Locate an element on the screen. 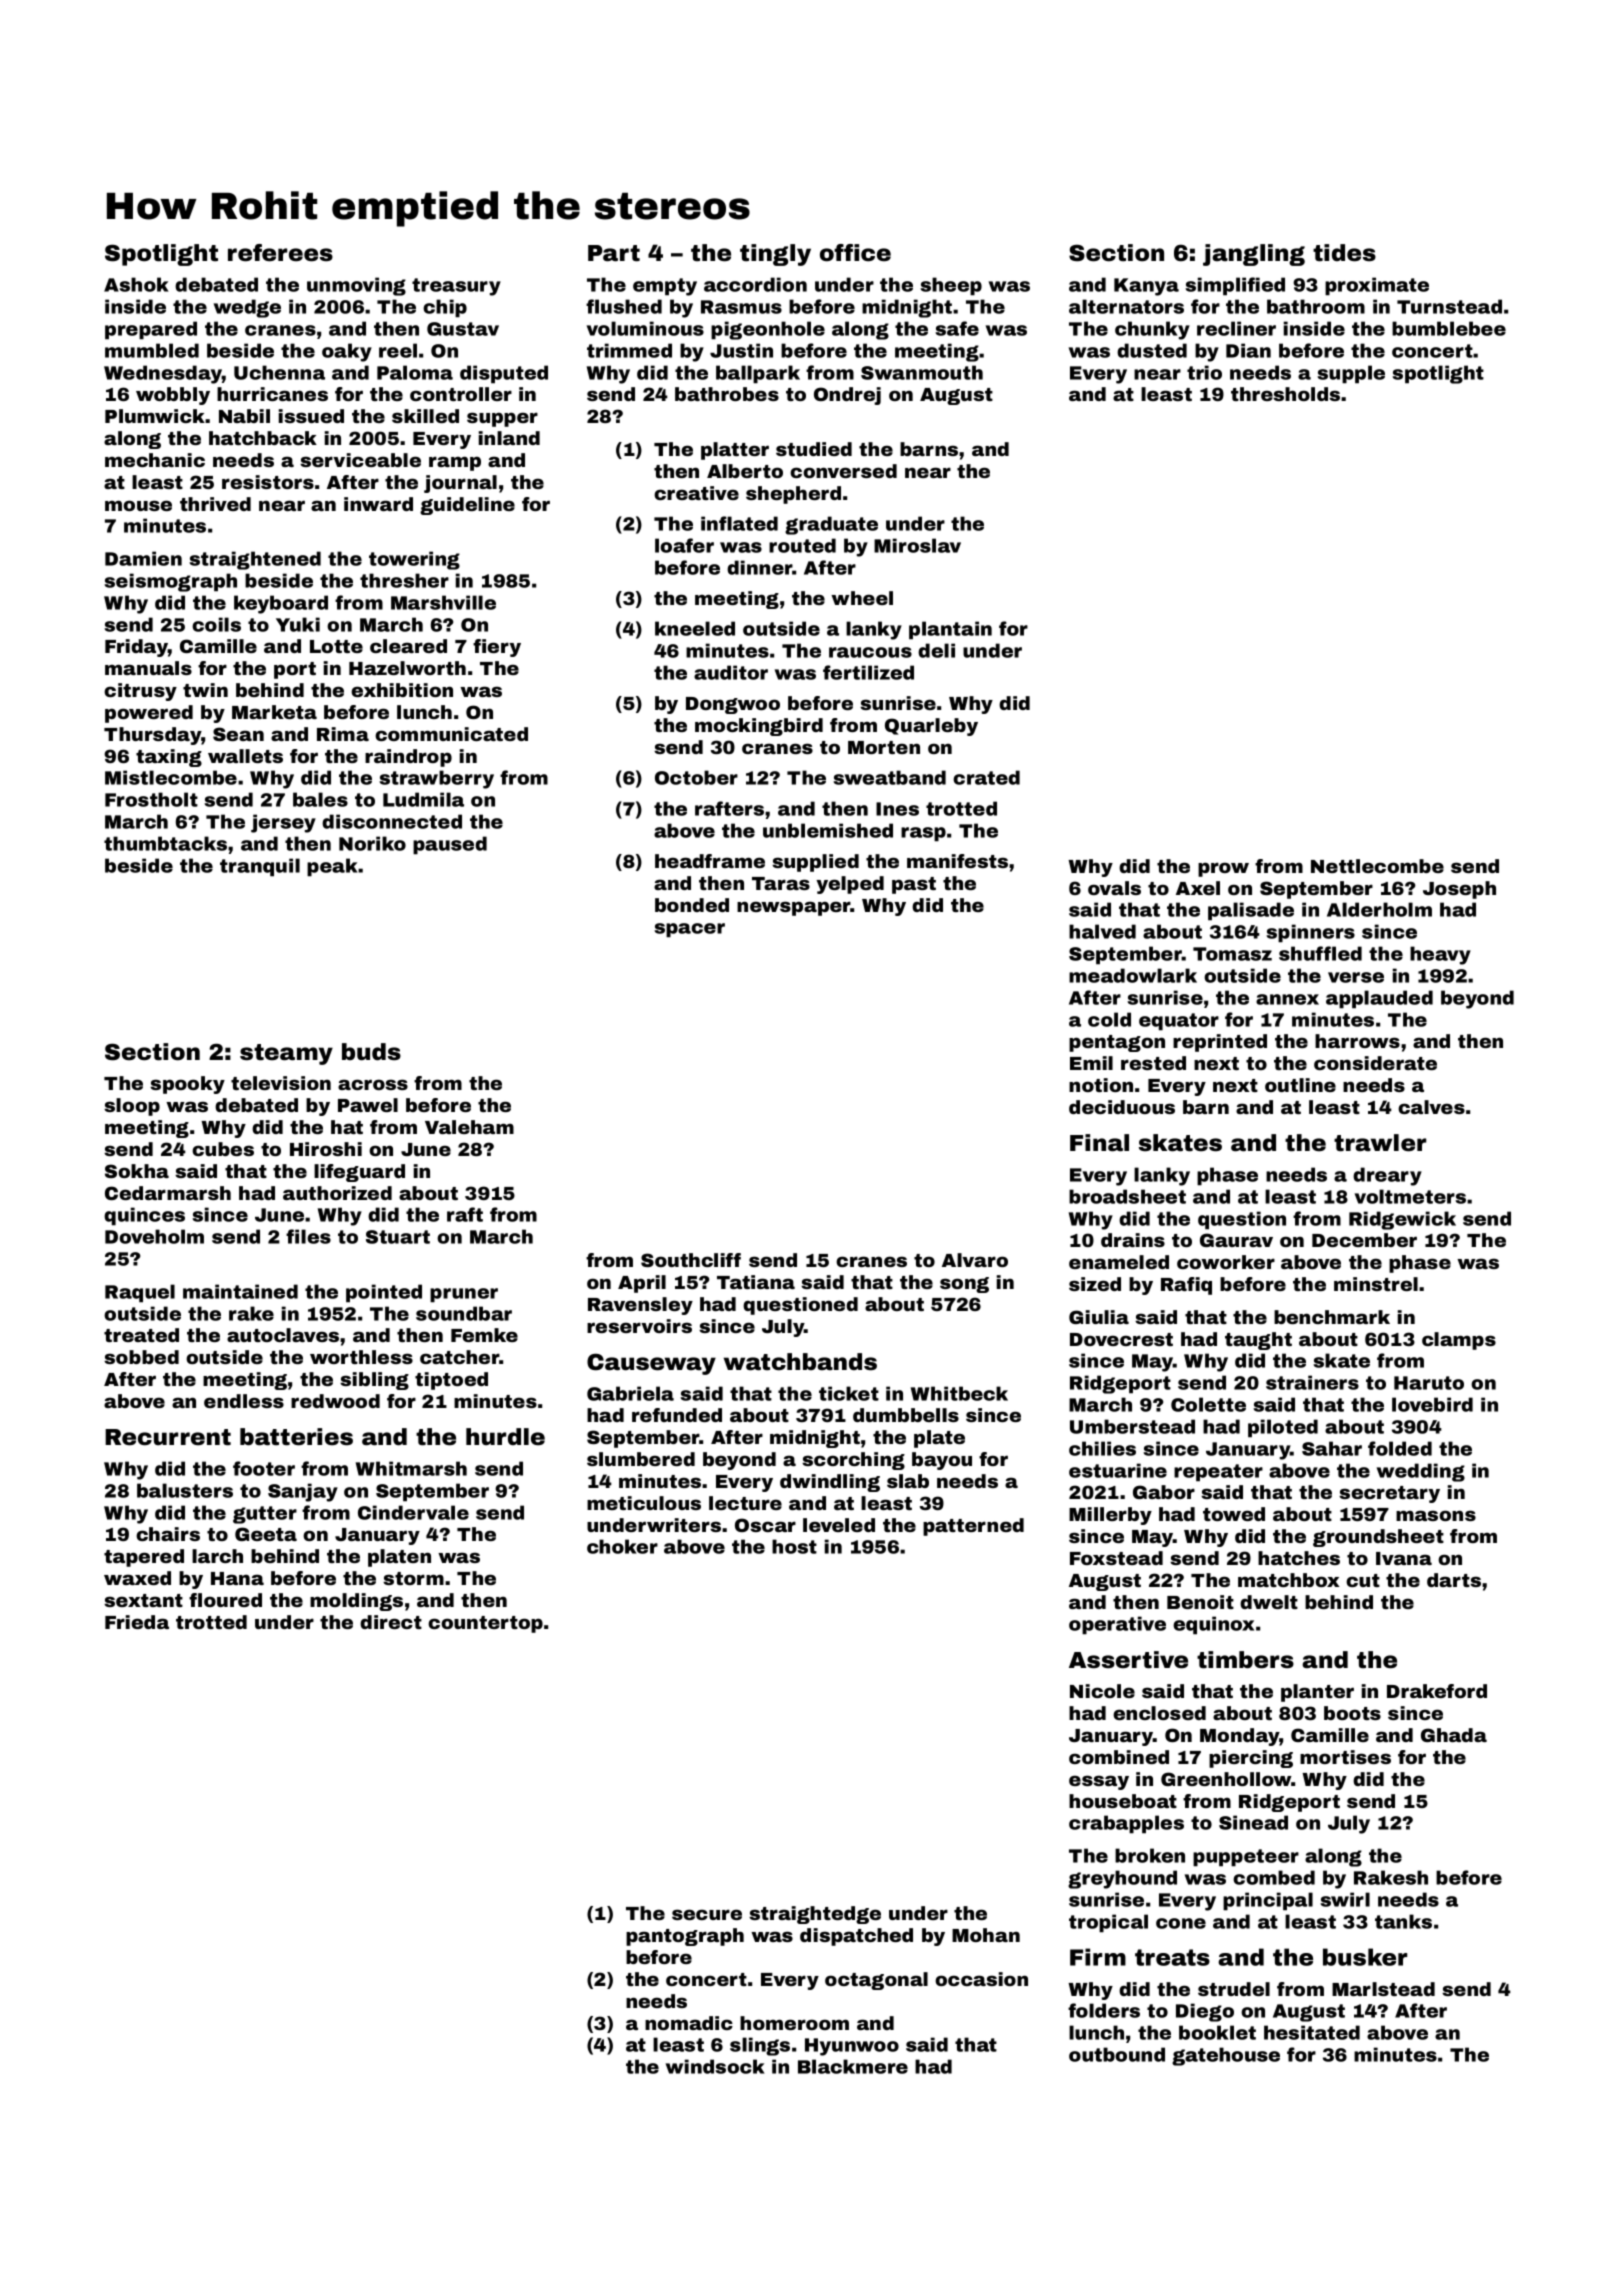  Nettlecombe is located at coordinates (1377, 866).
